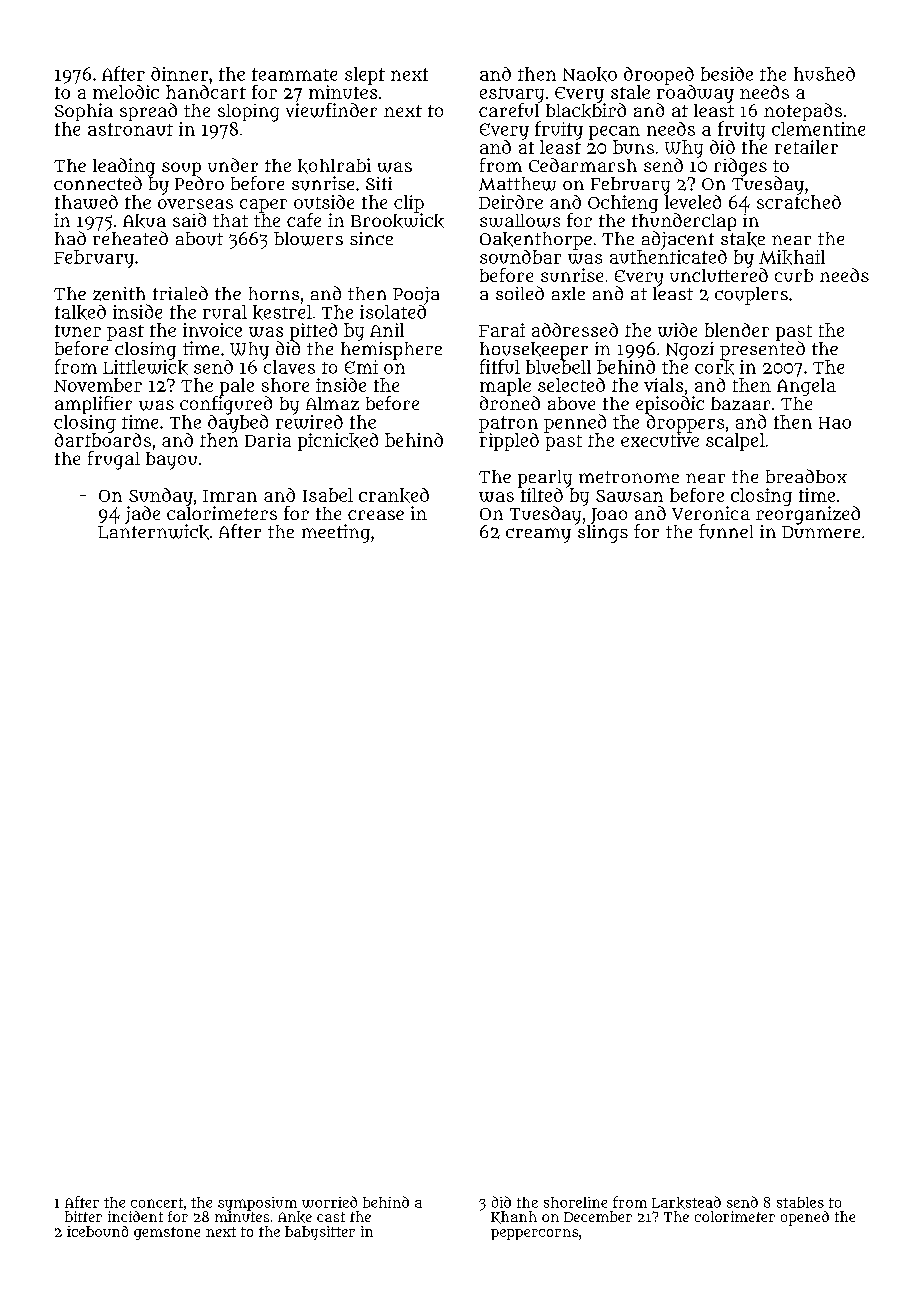 The width and height of the screenshot is (924, 1308). I want to click on isolated, so click(393, 312).
